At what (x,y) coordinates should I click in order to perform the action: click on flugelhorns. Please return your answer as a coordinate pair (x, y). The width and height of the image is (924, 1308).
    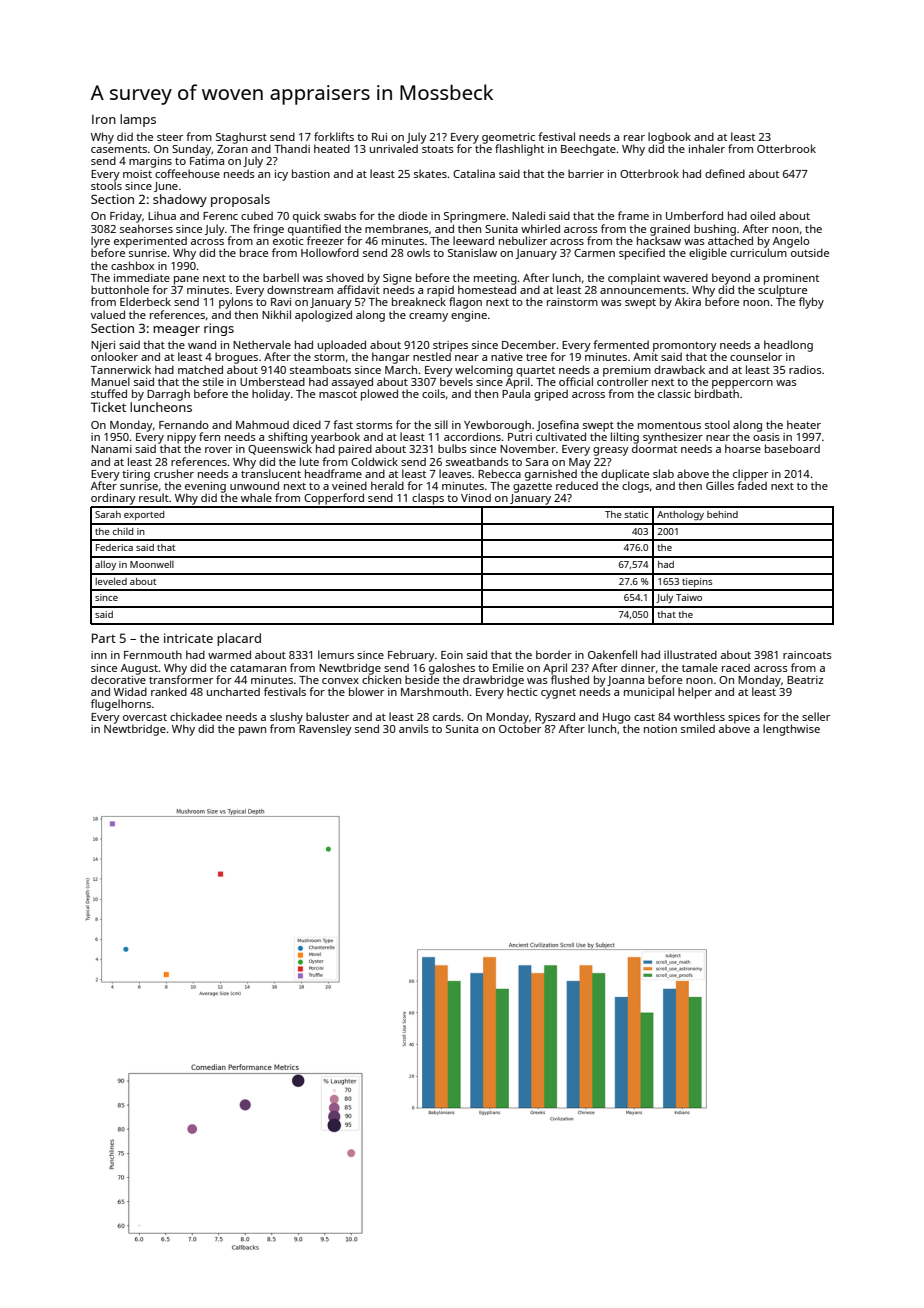
    Looking at the image, I should click on (121, 705).
